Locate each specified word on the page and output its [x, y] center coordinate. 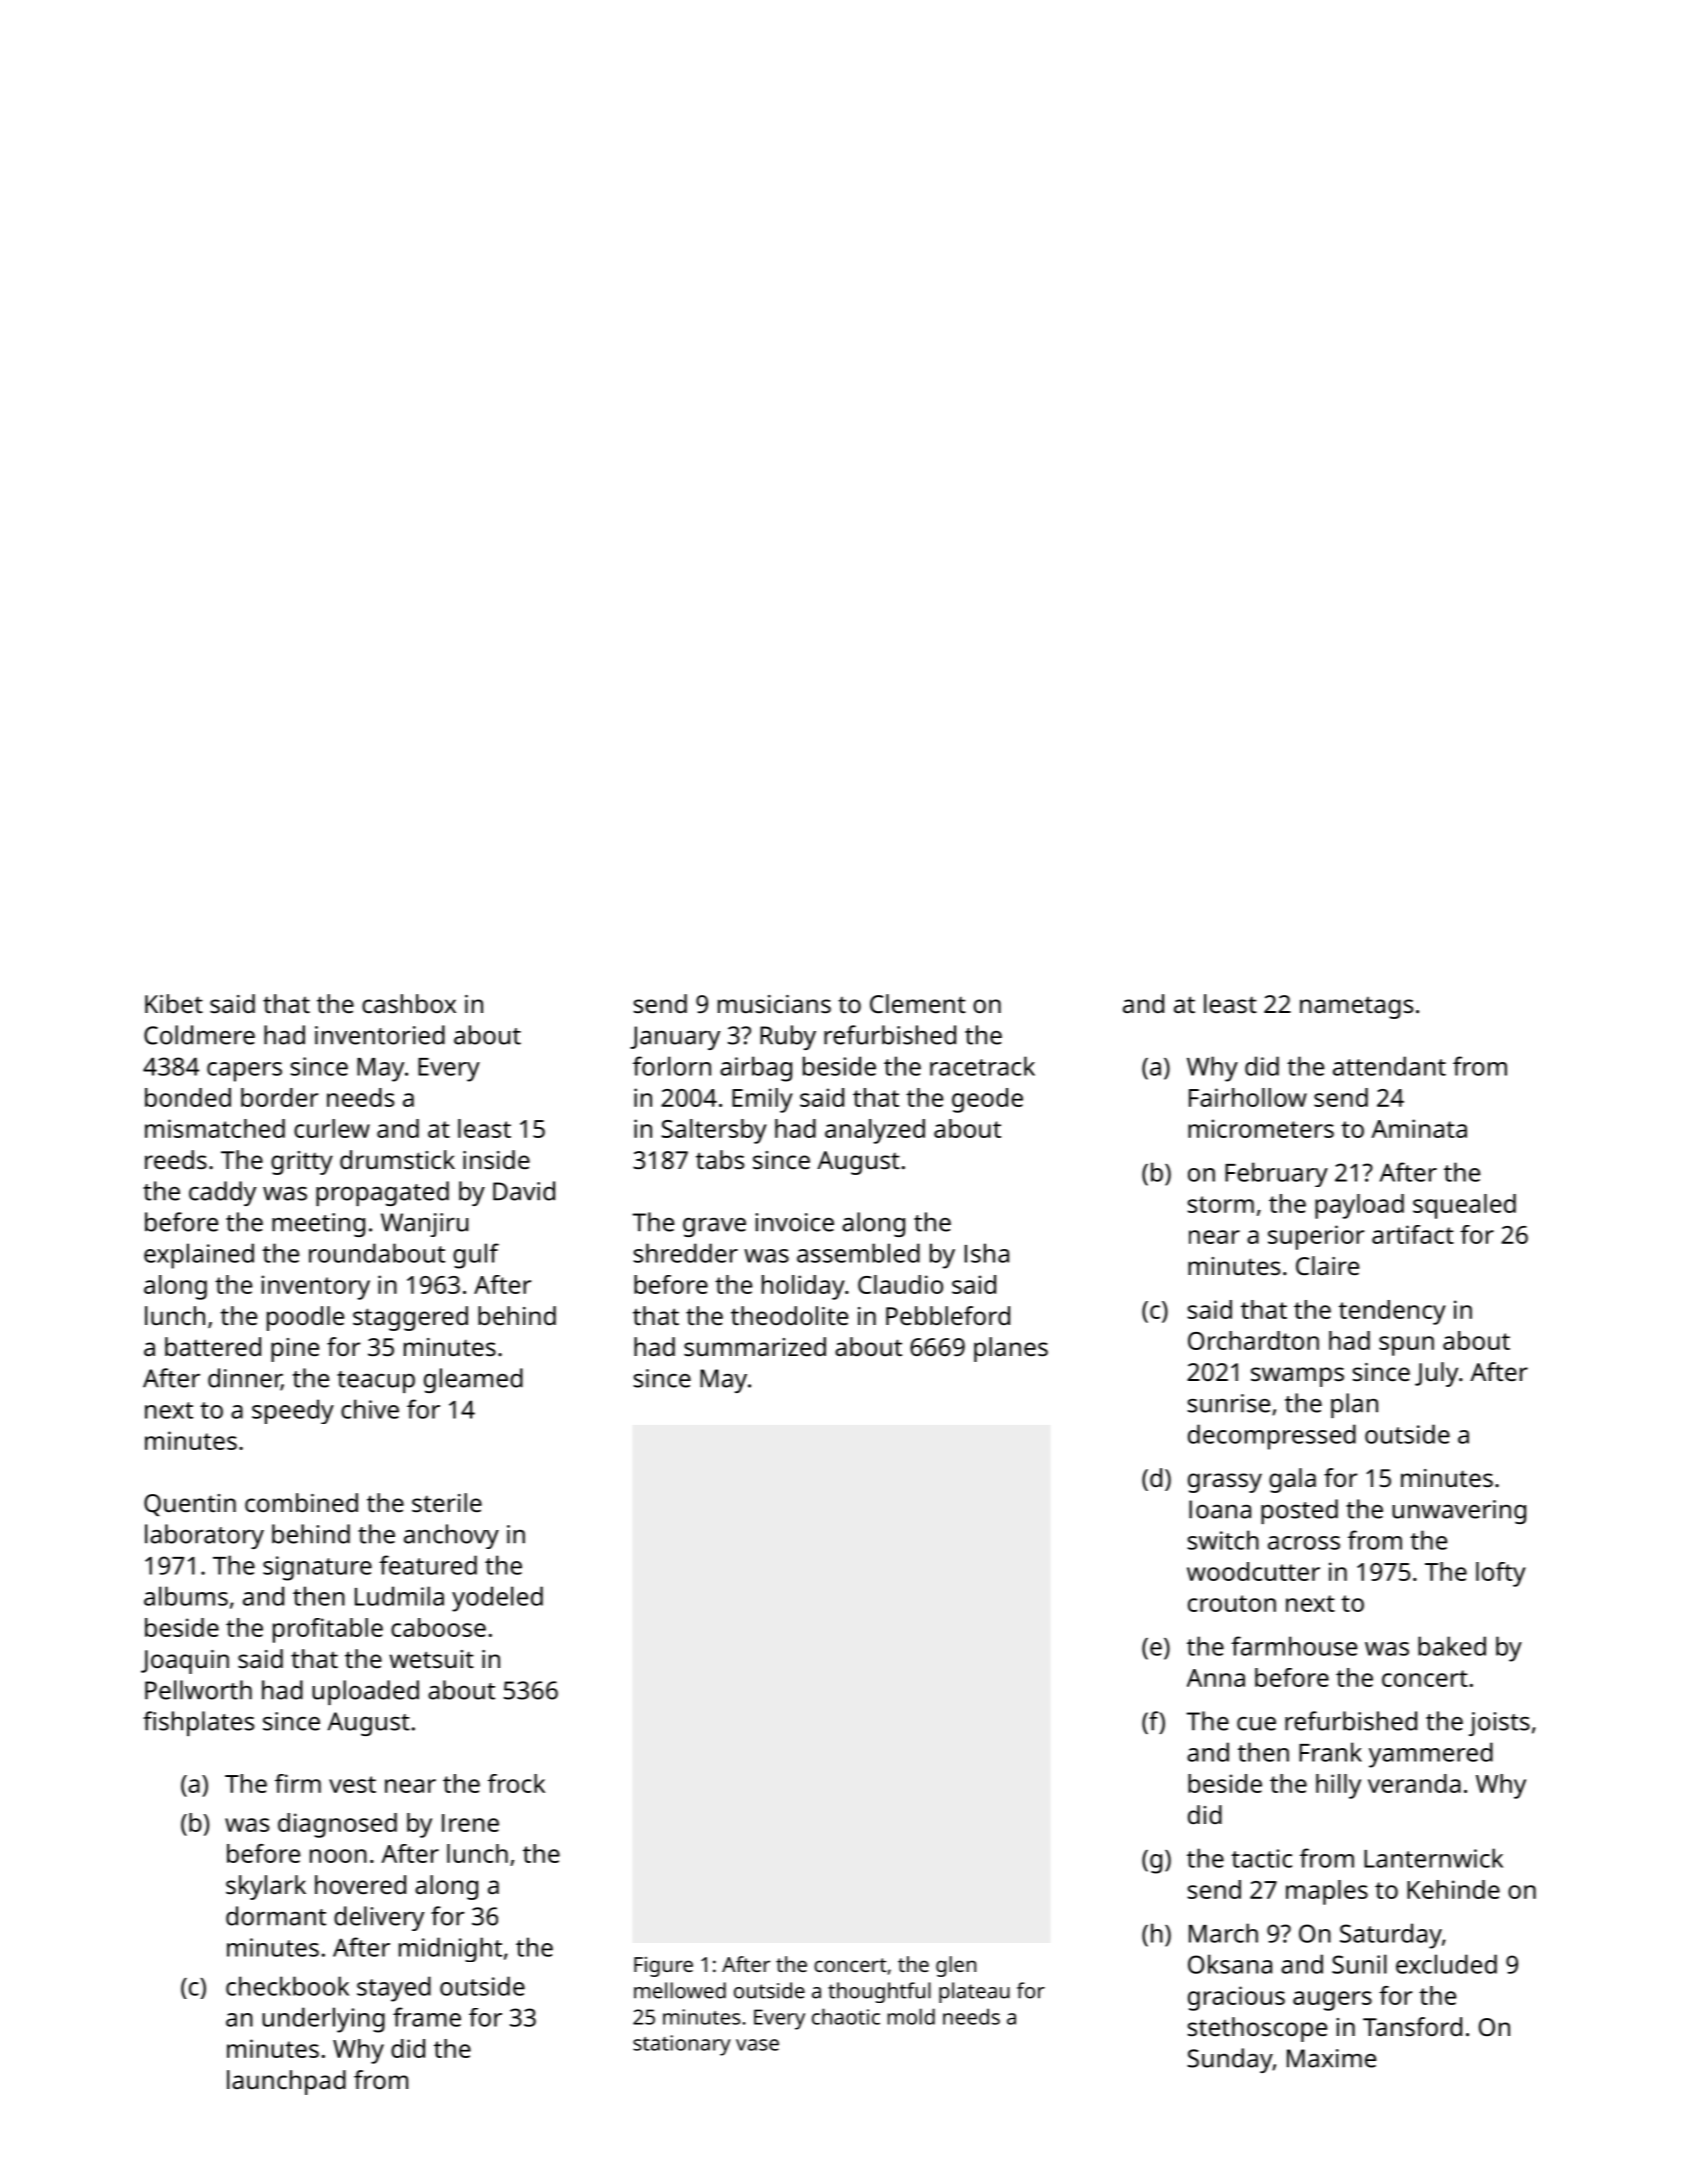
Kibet [174, 1003]
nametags [1356, 1008]
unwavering [1459, 1512]
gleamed [473, 1380]
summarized [755, 1346]
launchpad [286, 2082]
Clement [918, 1003]
